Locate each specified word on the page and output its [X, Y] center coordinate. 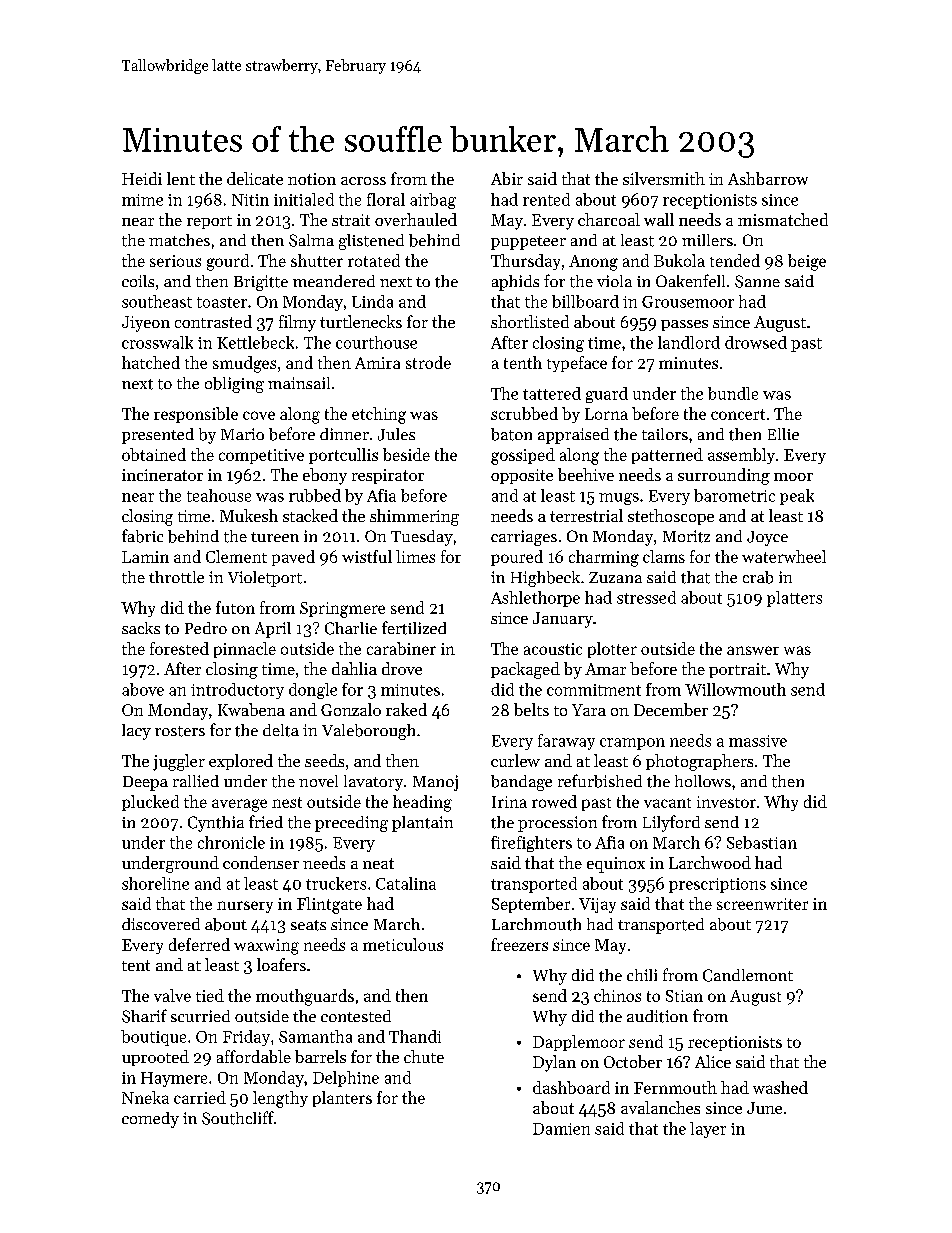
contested [356, 1016]
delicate [255, 178]
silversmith [664, 178]
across [363, 181]
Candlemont [748, 975]
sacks [141, 628]
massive [758, 741]
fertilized [414, 628]
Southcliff [238, 1118]
